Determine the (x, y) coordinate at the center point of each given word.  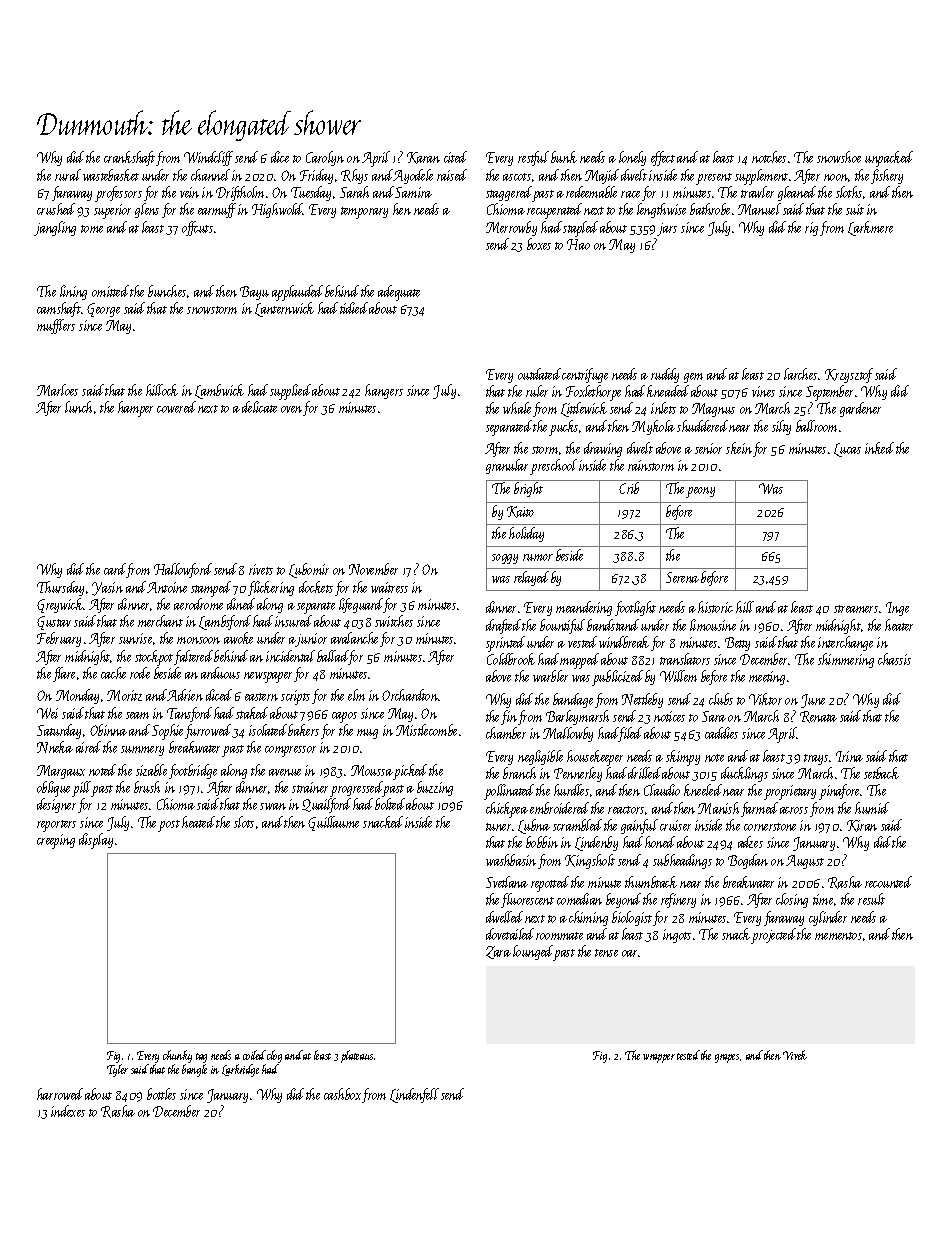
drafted (503, 626)
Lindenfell (414, 1095)
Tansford (189, 714)
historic (715, 607)
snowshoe (839, 157)
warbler (550, 676)
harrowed (60, 1094)
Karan (423, 158)
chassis (894, 659)
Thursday (60, 588)
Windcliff (208, 158)
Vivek (795, 1055)
